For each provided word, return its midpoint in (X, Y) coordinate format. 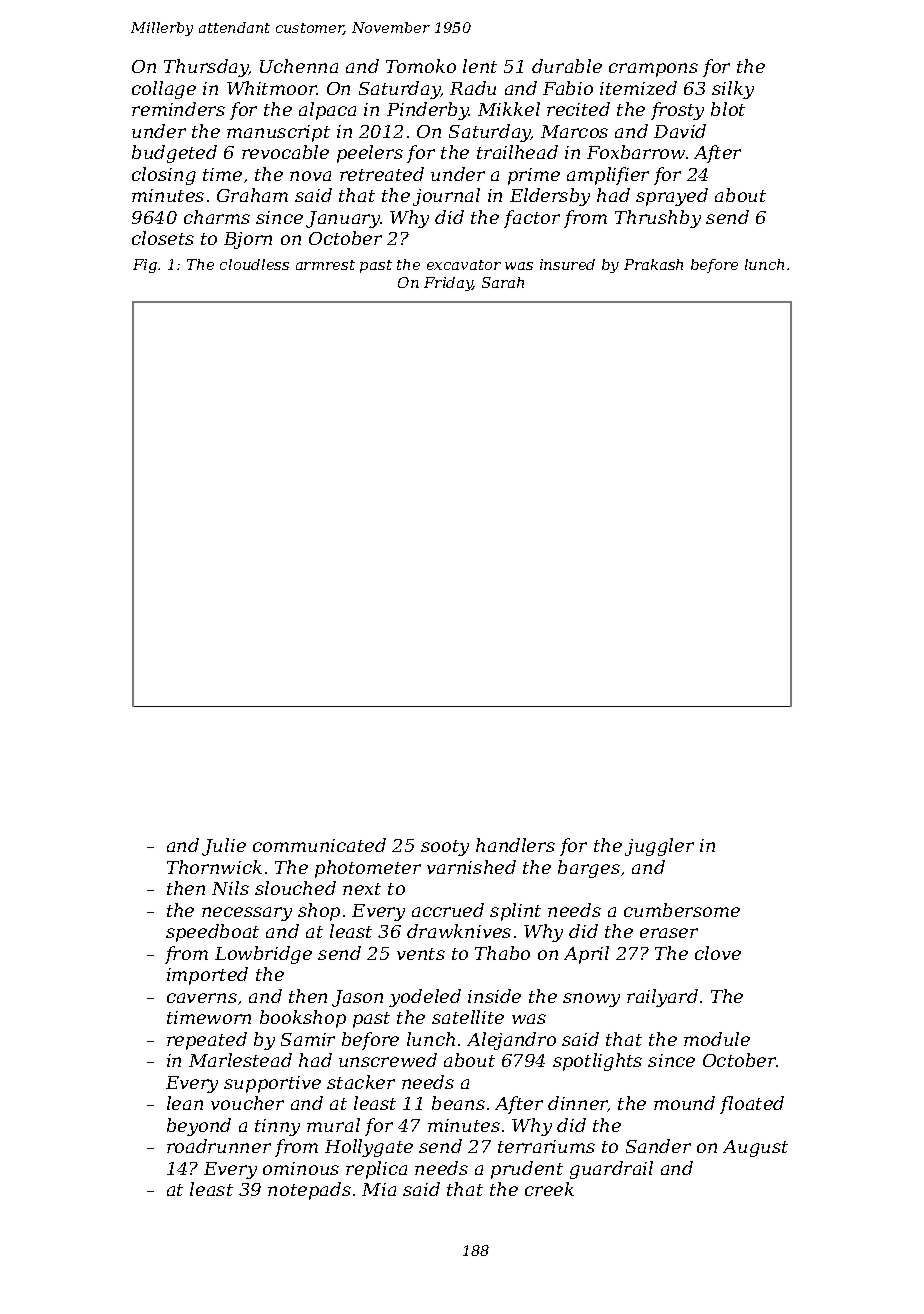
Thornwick (214, 867)
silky (733, 90)
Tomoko (421, 66)
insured (567, 264)
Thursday (206, 68)
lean (185, 1103)
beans (458, 1103)
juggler (659, 847)
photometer (368, 869)
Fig (145, 266)
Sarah (503, 282)
